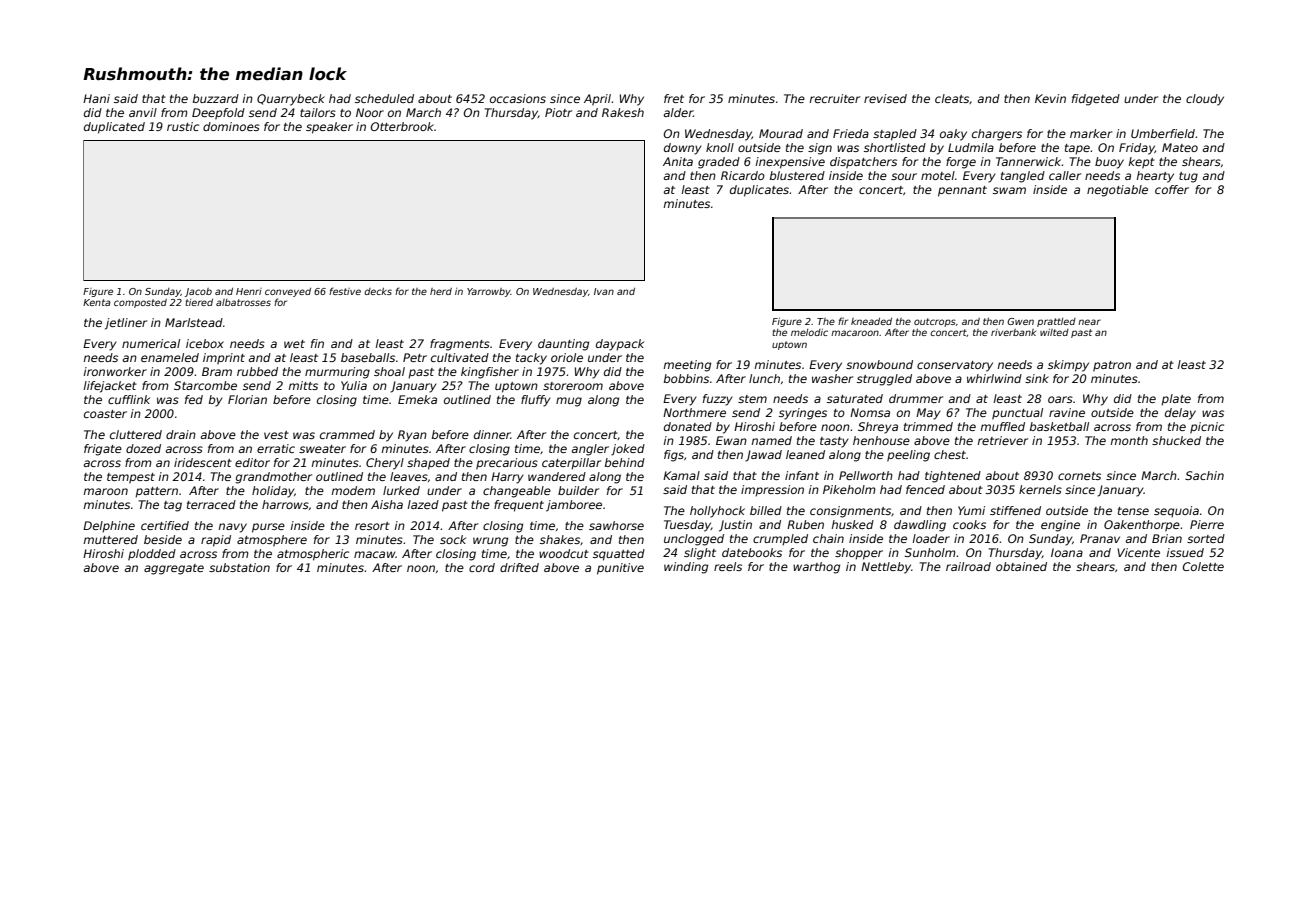 This image has height=924, width=1308. What do you see at coordinates (805, 454) in the image?
I see `leaned` at bounding box center [805, 454].
